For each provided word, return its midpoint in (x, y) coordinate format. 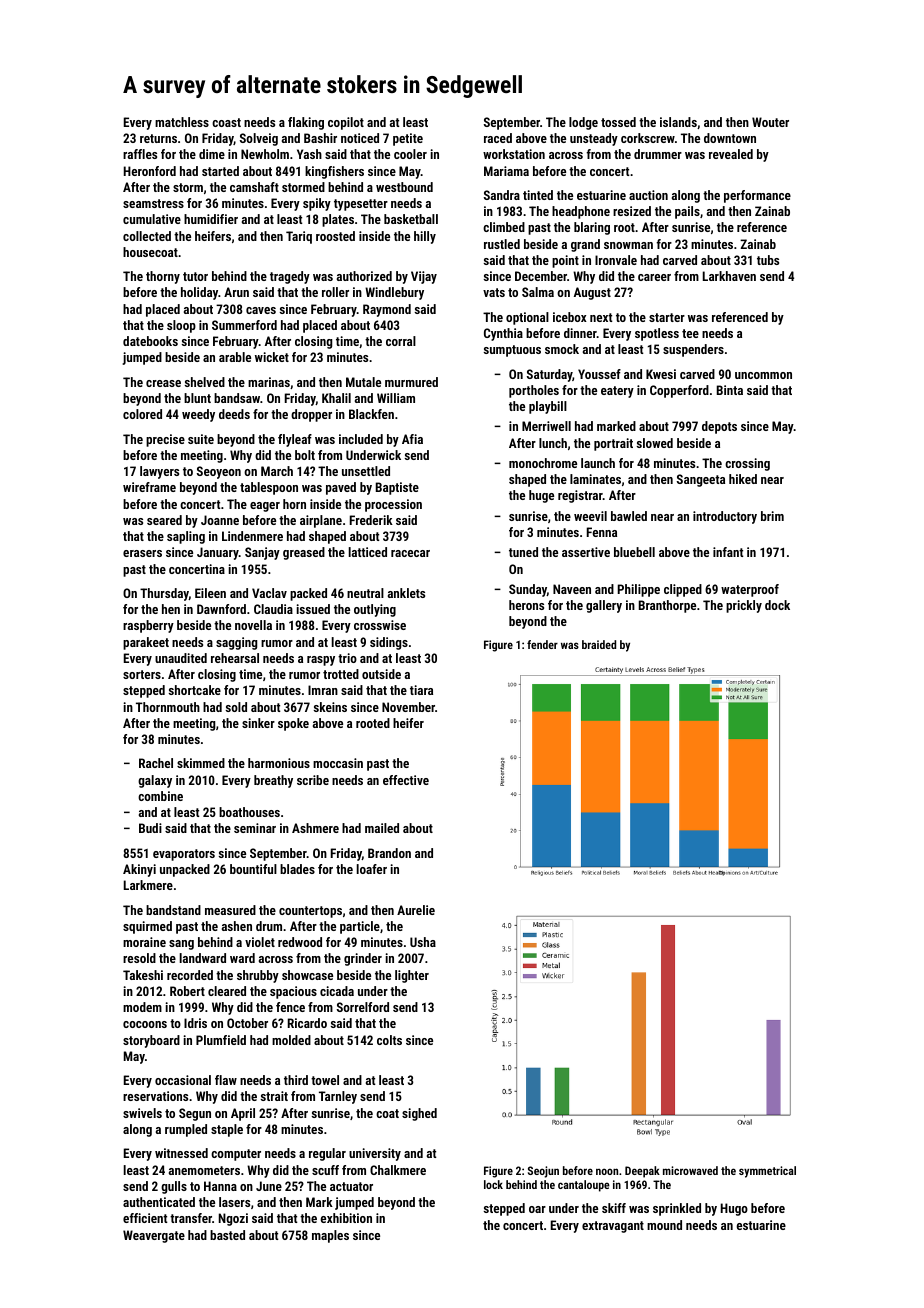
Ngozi (233, 1219)
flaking (306, 123)
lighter (412, 976)
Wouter (770, 122)
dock (777, 605)
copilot (346, 123)
